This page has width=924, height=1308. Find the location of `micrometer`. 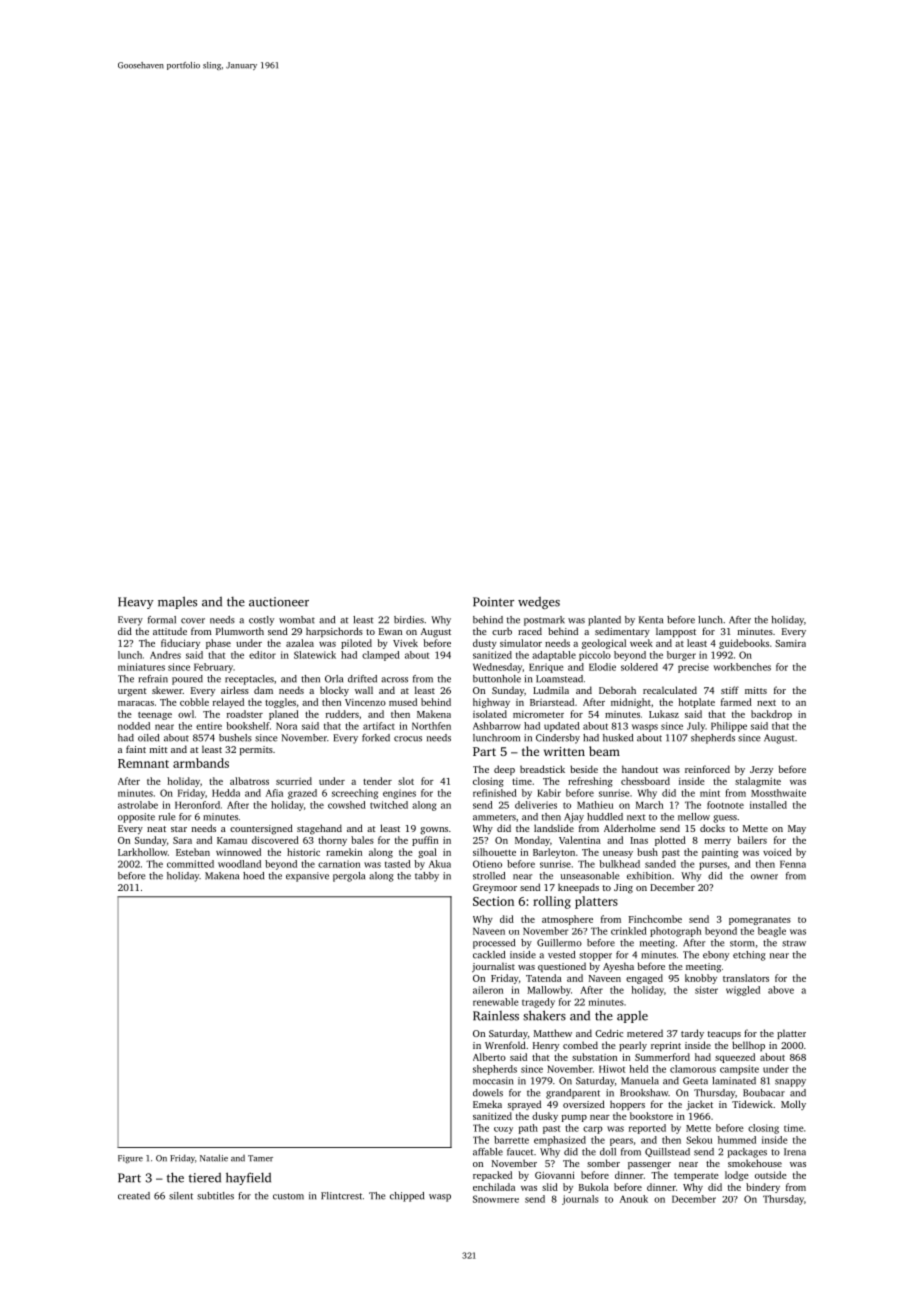

micrometer is located at coordinates (538, 714).
